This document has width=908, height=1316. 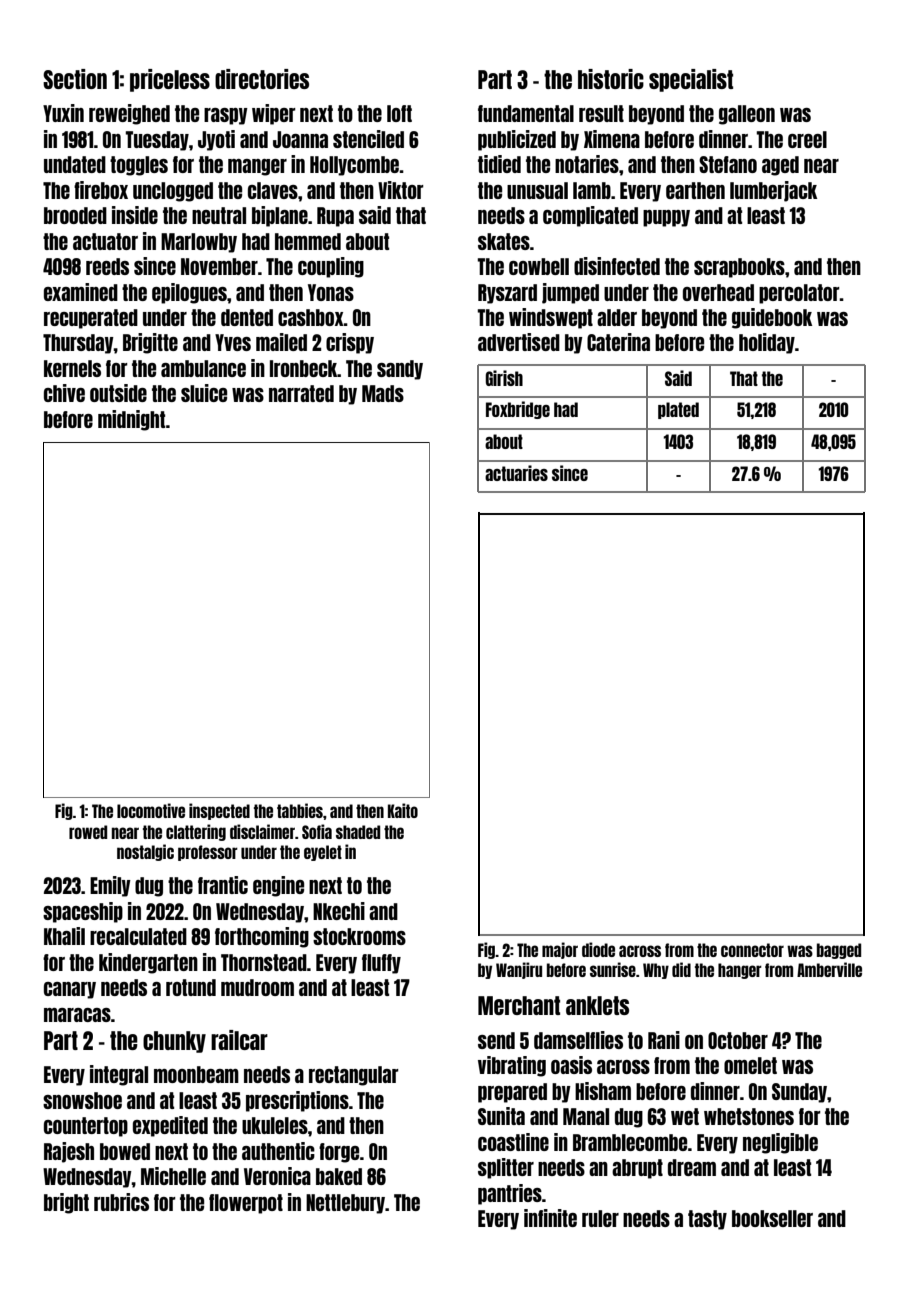 What do you see at coordinates (807, 139) in the document?
I see `creel` at bounding box center [807, 139].
